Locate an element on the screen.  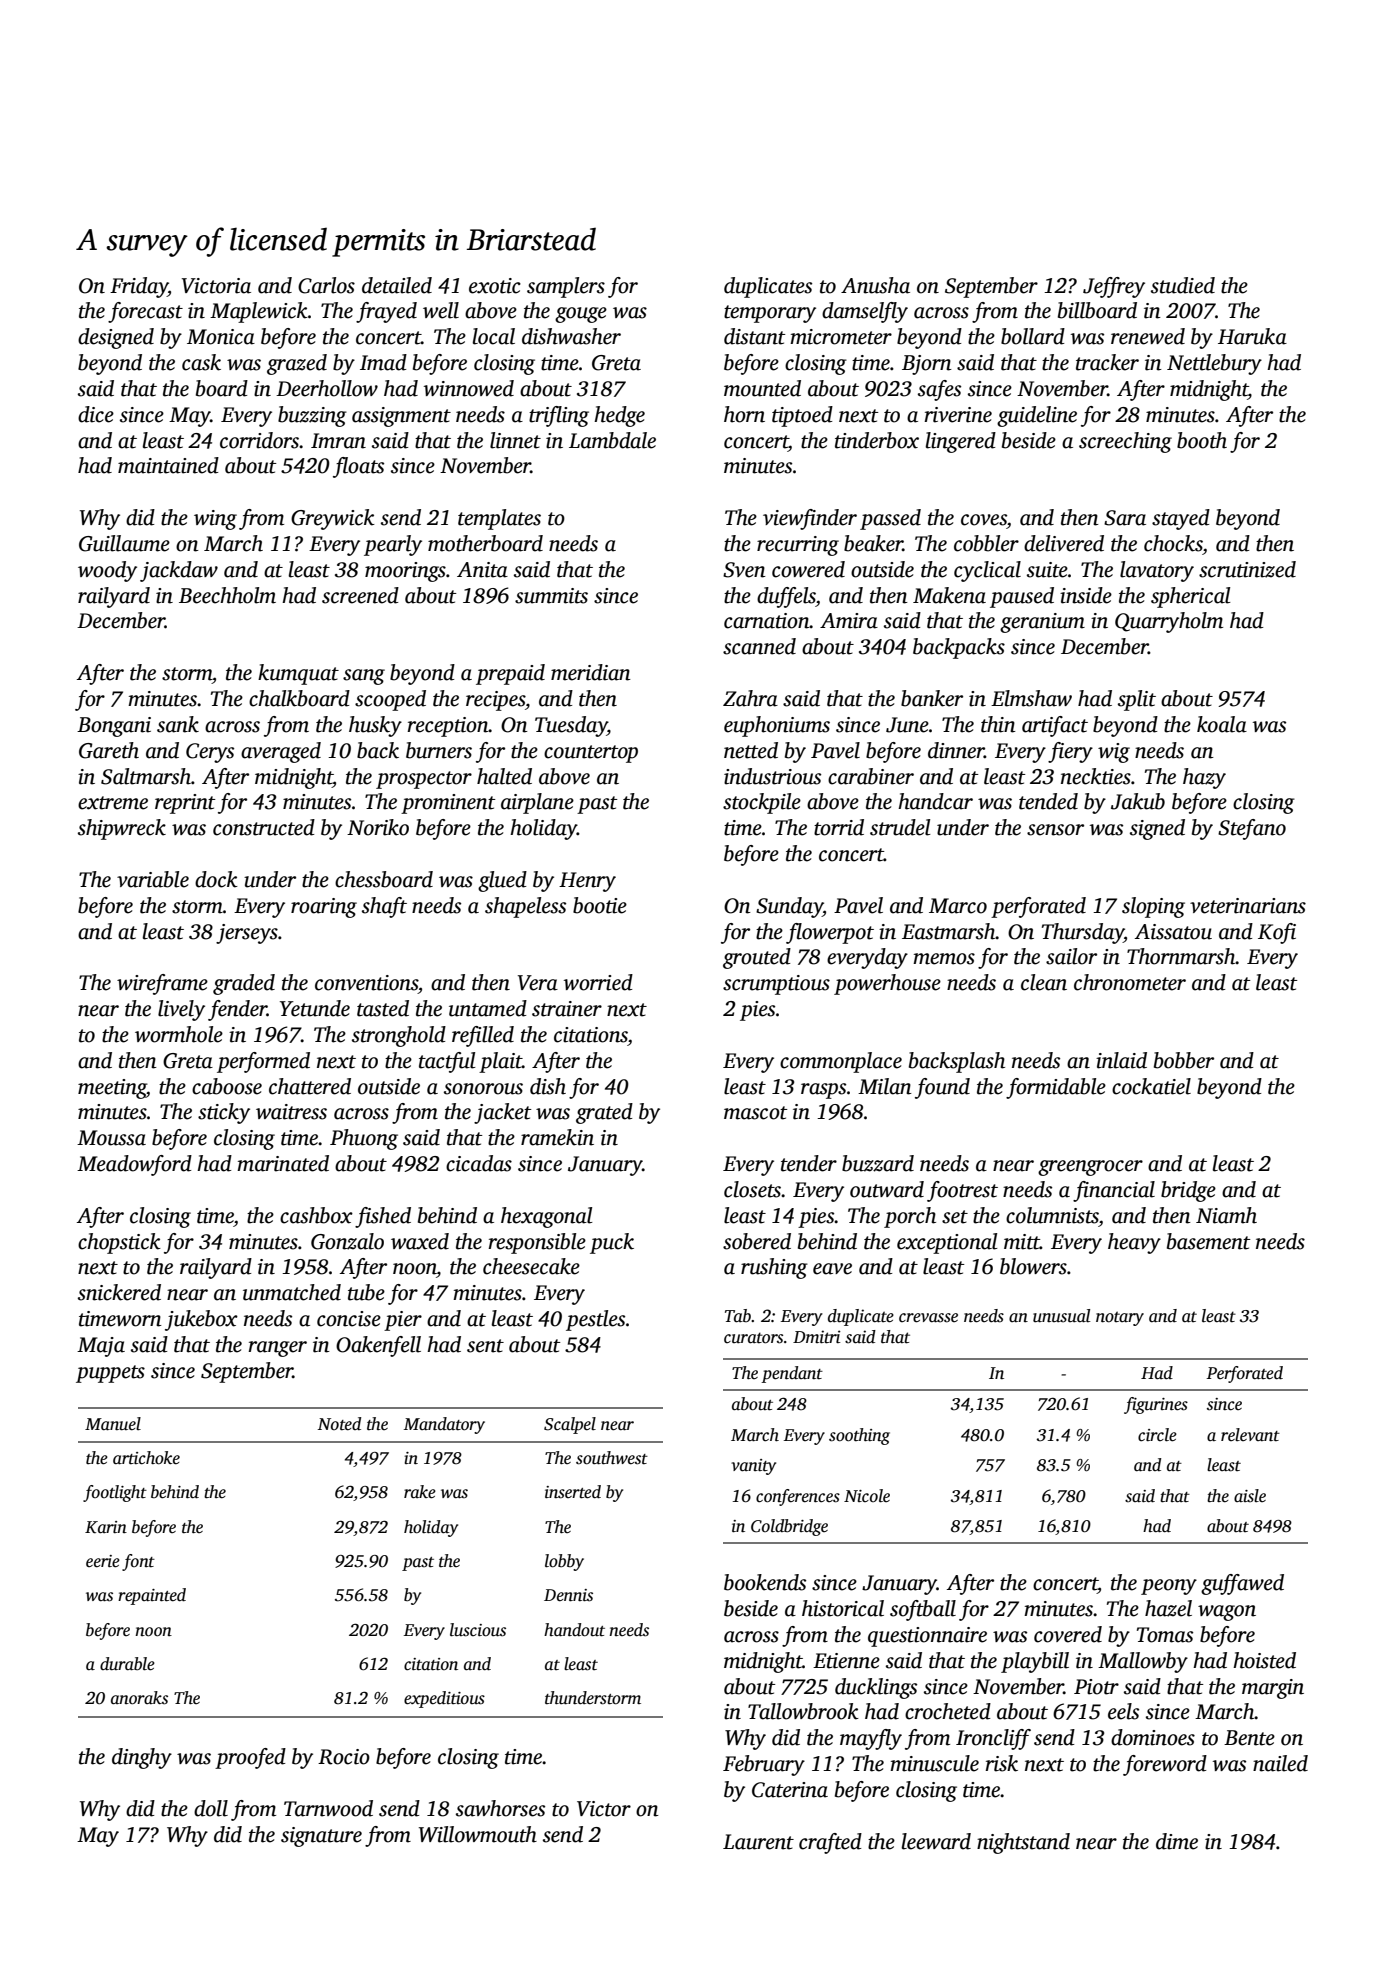
assignment is located at coordinates (401, 417).
